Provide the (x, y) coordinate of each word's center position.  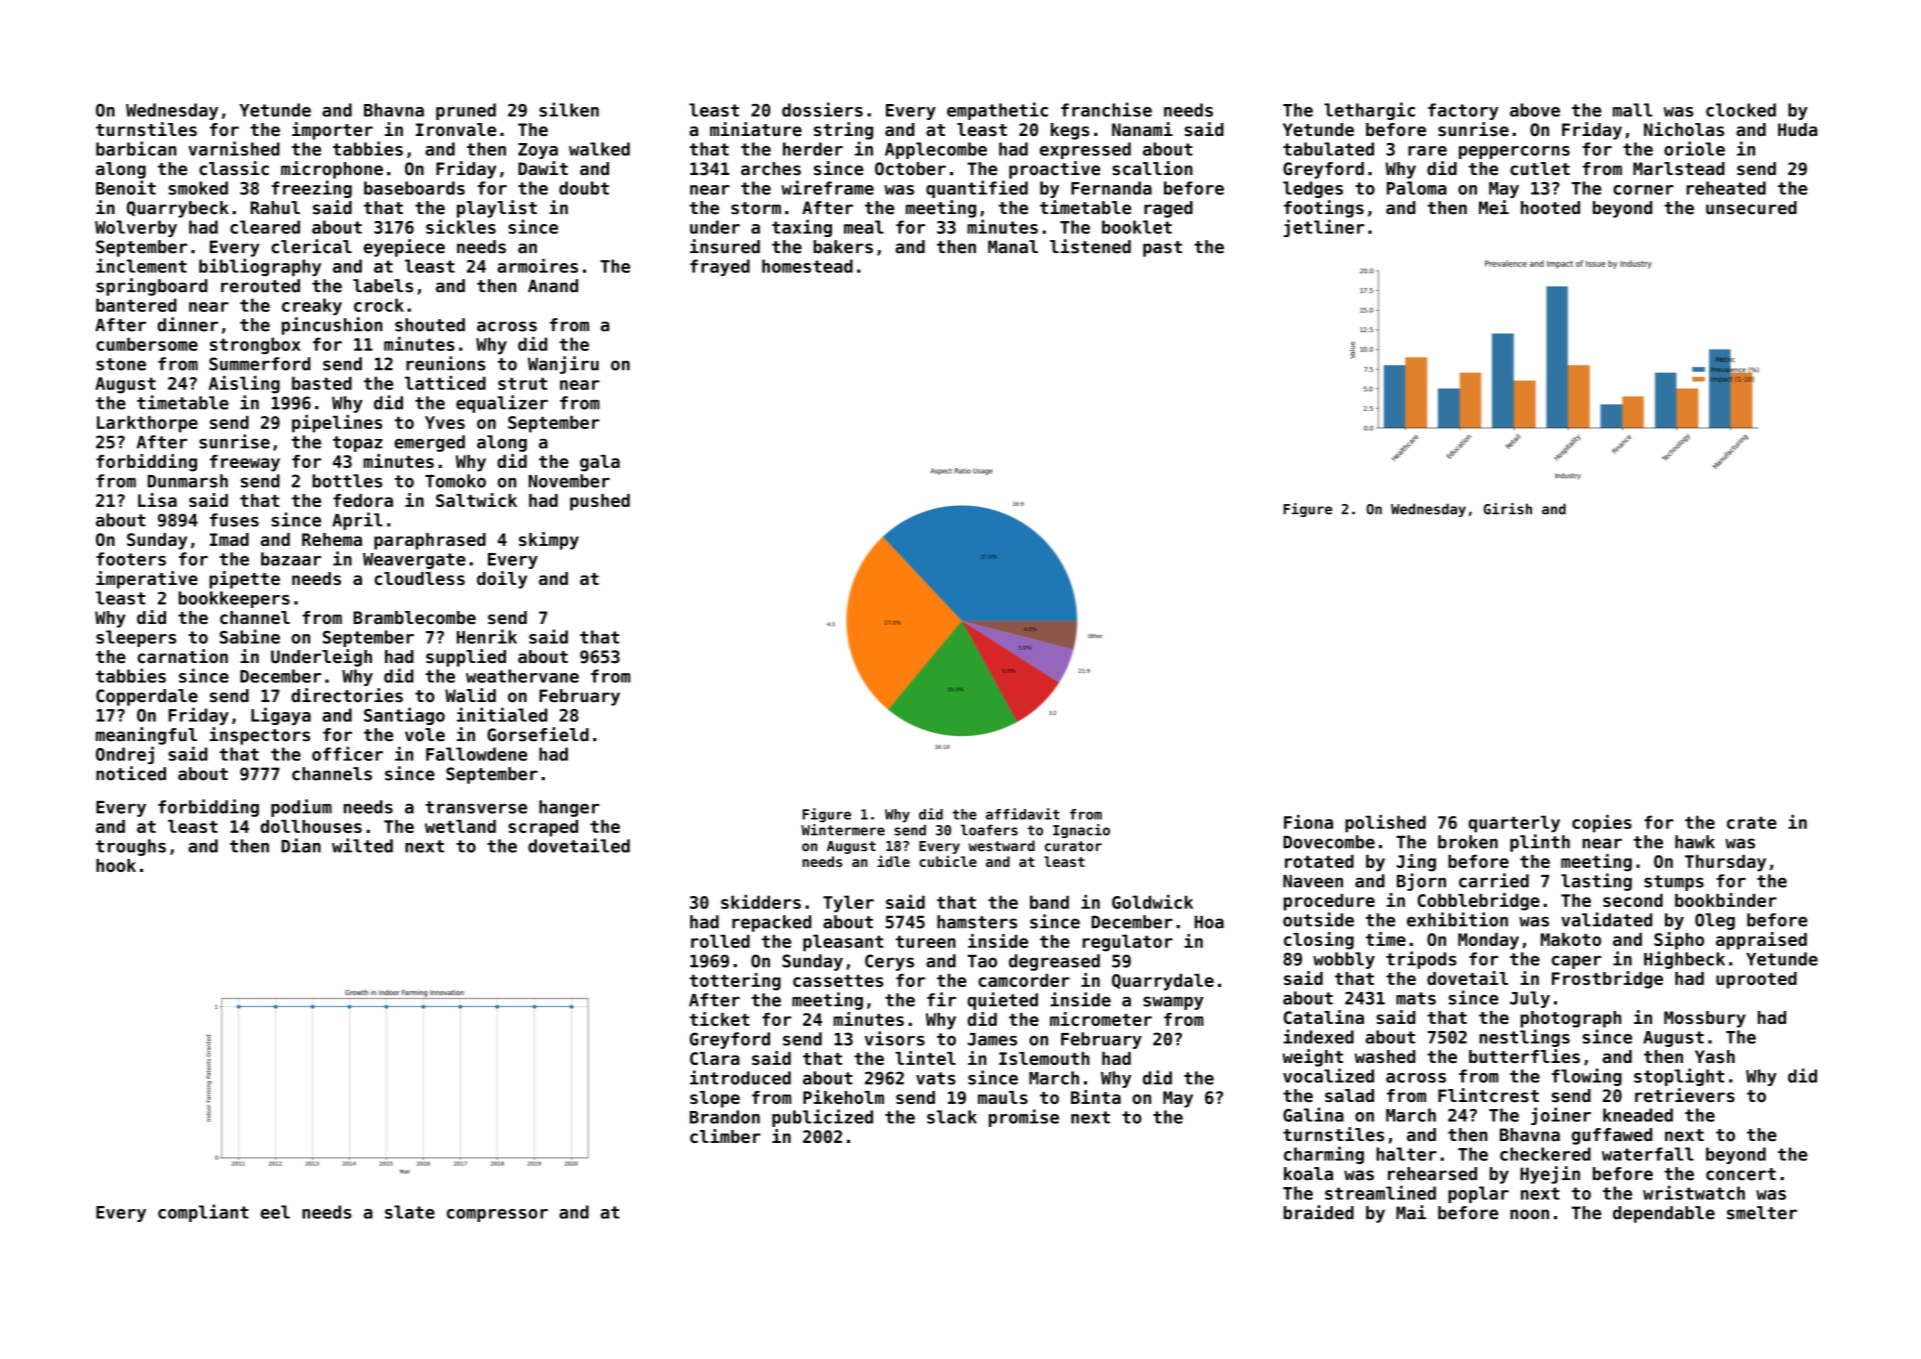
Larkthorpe (147, 424)
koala (1308, 1174)
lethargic (1369, 111)
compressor (497, 1215)
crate (1752, 822)
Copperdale (147, 697)
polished (1385, 824)
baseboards (414, 188)
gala (600, 463)
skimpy (549, 541)
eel (275, 1212)
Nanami (1142, 129)
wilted (362, 845)
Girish (1508, 509)
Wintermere (843, 830)
